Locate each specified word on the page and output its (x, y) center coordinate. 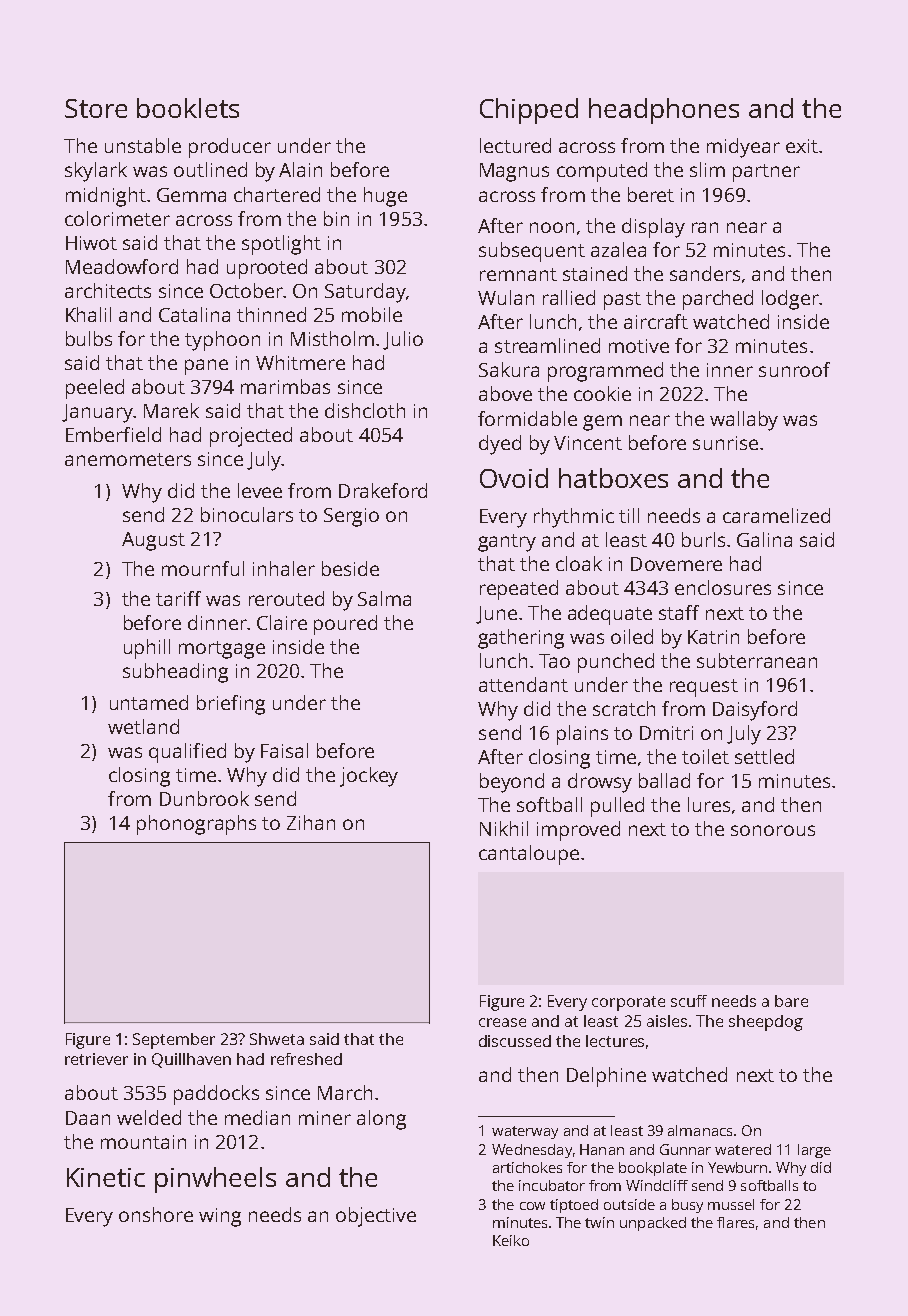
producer (230, 148)
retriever (96, 1059)
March (345, 1092)
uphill (147, 649)
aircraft (656, 321)
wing (220, 1217)
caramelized (776, 515)
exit (802, 146)
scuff (689, 1001)
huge (385, 197)
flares (735, 1222)
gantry (507, 543)
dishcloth (365, 410)
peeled (95, 389)
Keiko (511, 1240)
